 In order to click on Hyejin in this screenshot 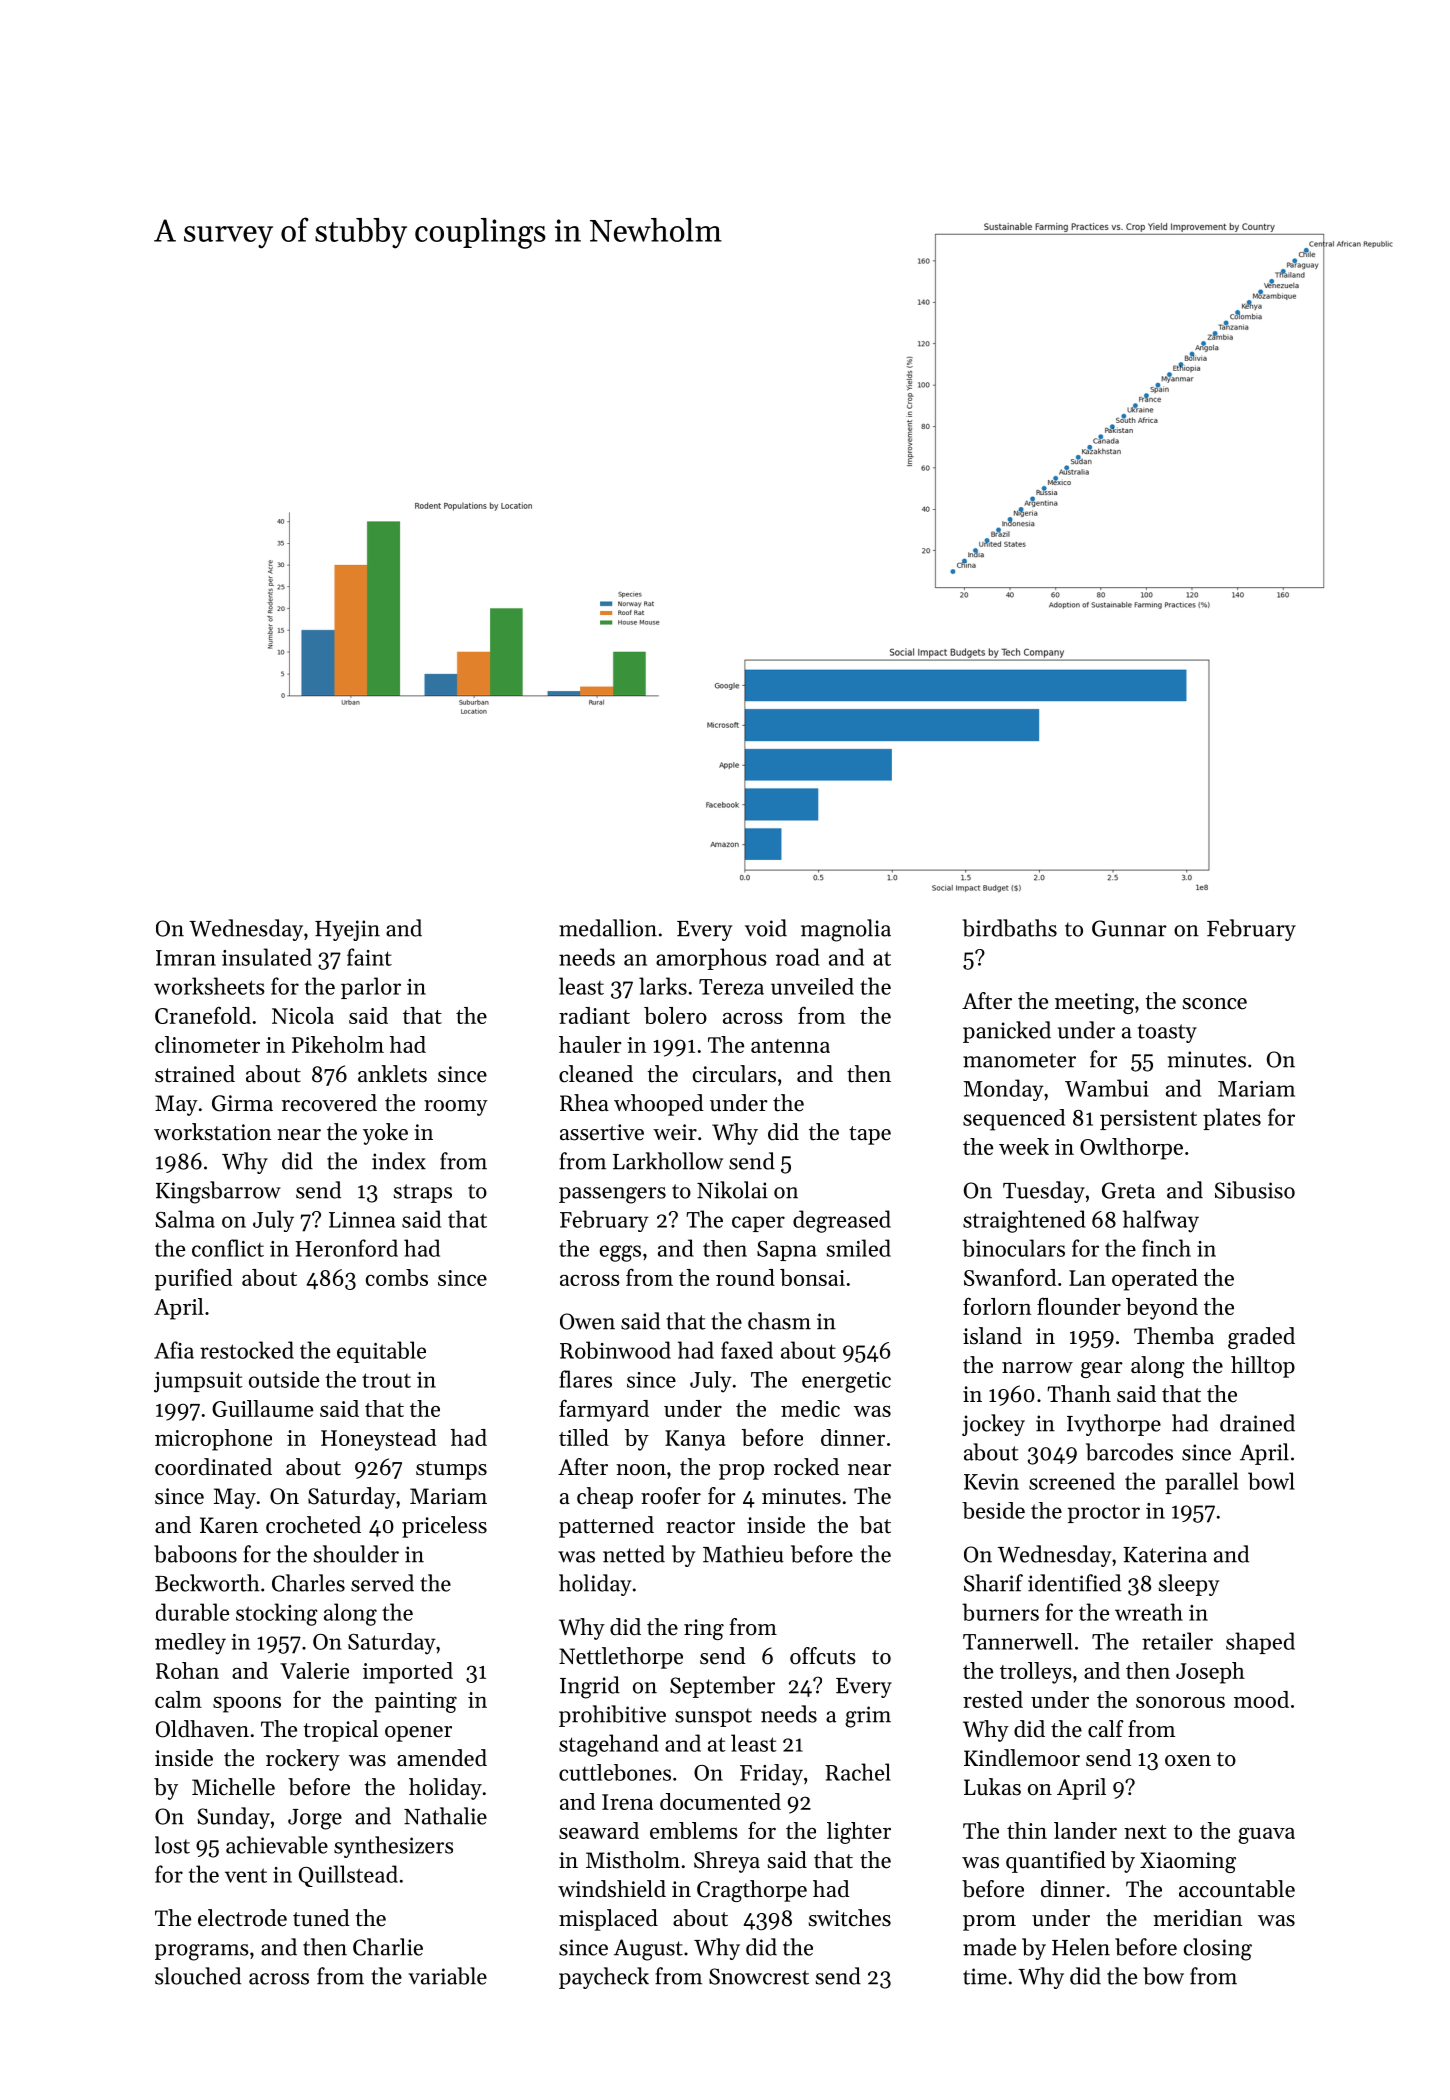, I will do `click(347, 930)`.
